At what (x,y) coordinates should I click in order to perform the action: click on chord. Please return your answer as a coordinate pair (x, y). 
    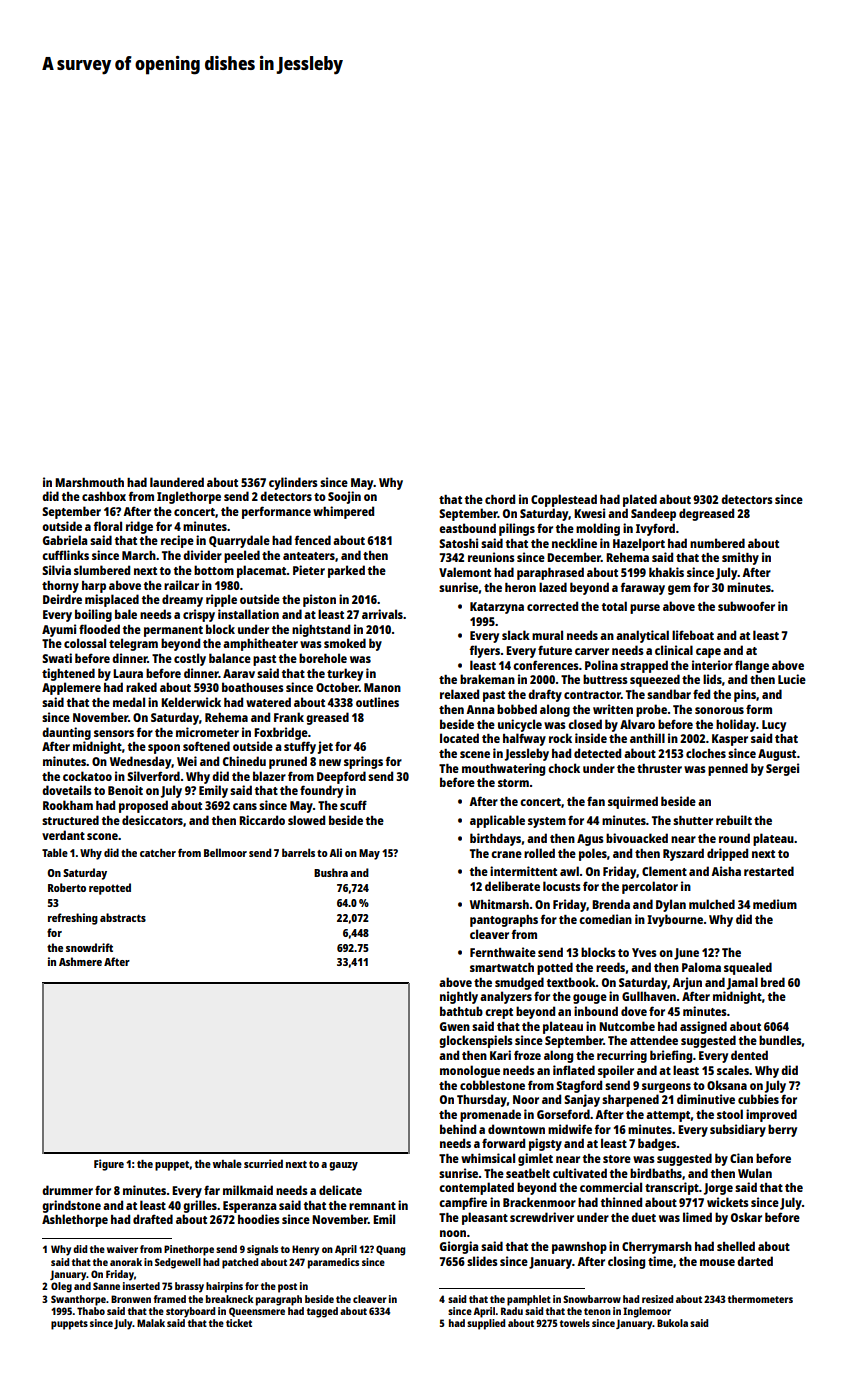
    Looking at the image, I should click on (500, 499).
